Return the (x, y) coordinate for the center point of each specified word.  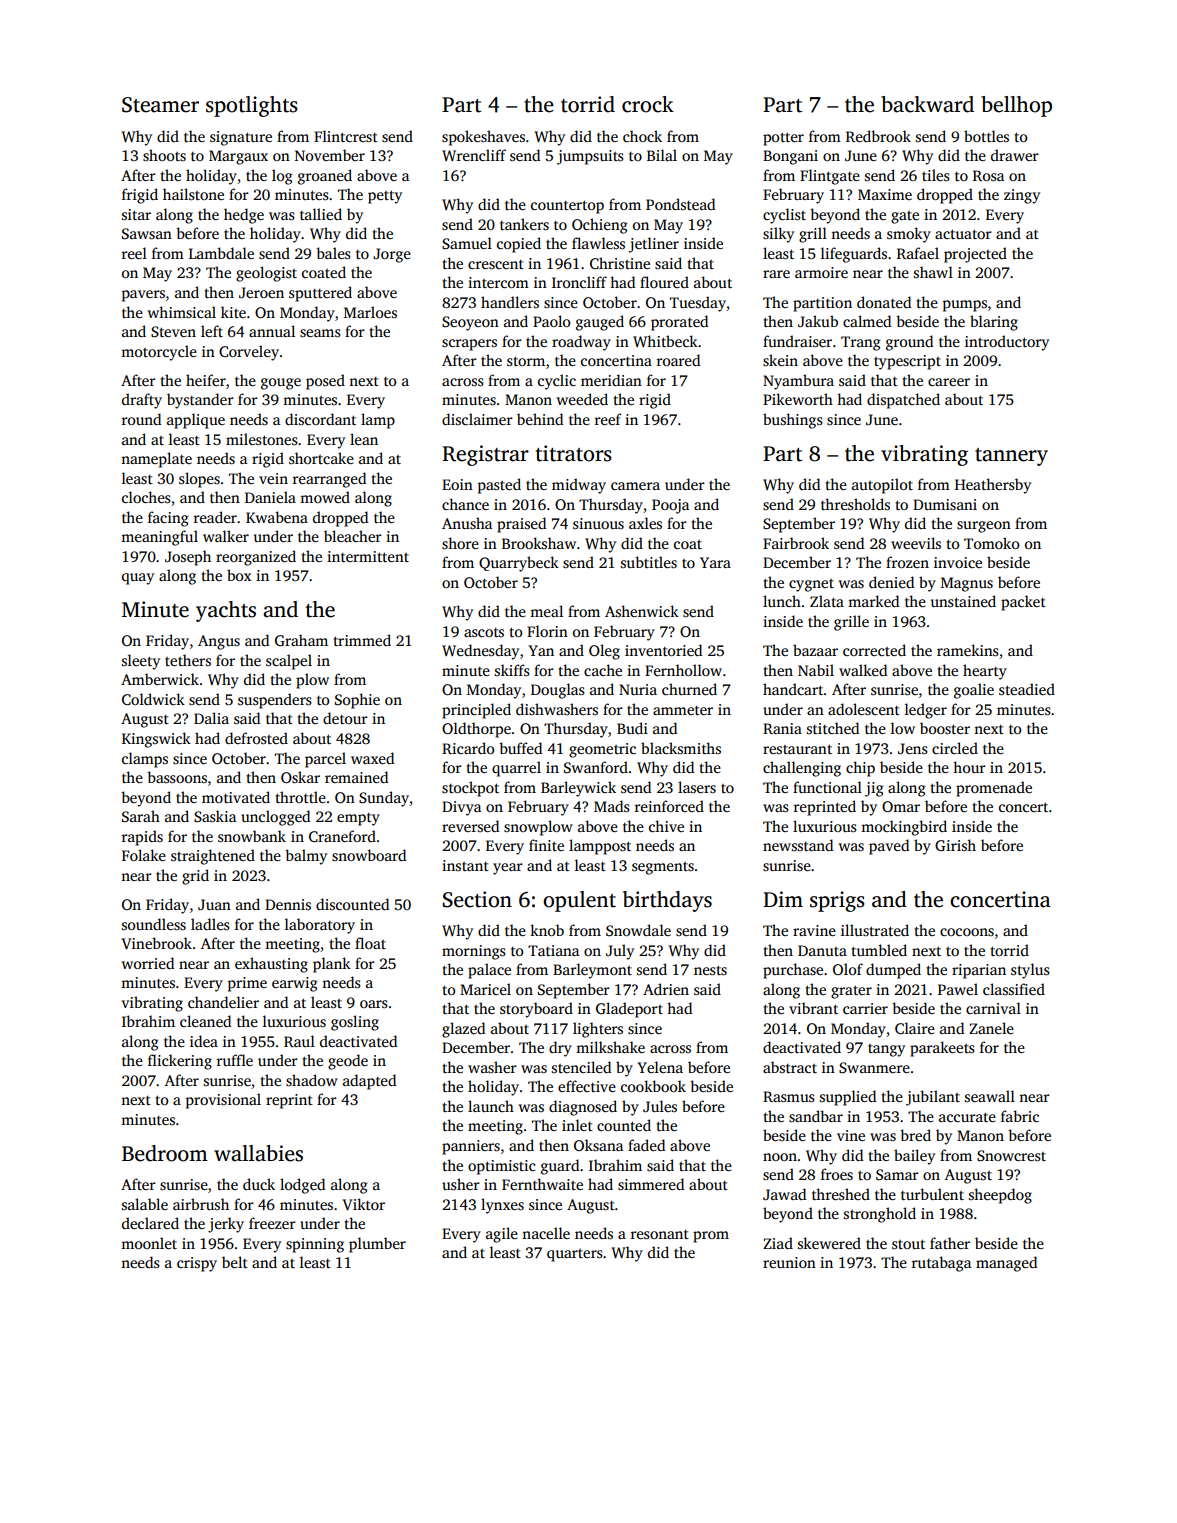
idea (204, 1041)
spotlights (252, 106)
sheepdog (1000, 1196)
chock (642, 136)
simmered (651, 1184)
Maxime (885, 194)
